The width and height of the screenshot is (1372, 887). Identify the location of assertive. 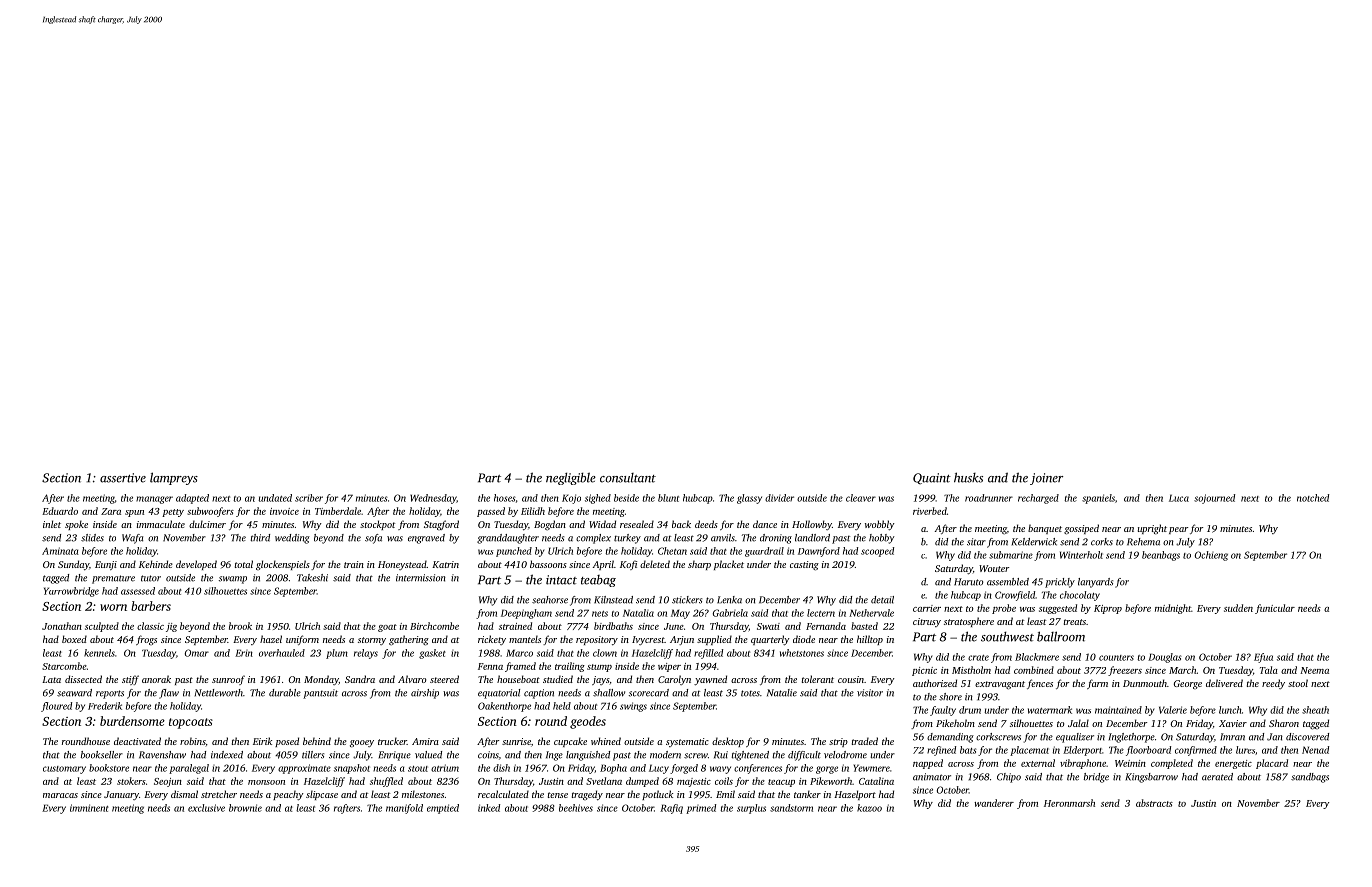
(123, 478).
